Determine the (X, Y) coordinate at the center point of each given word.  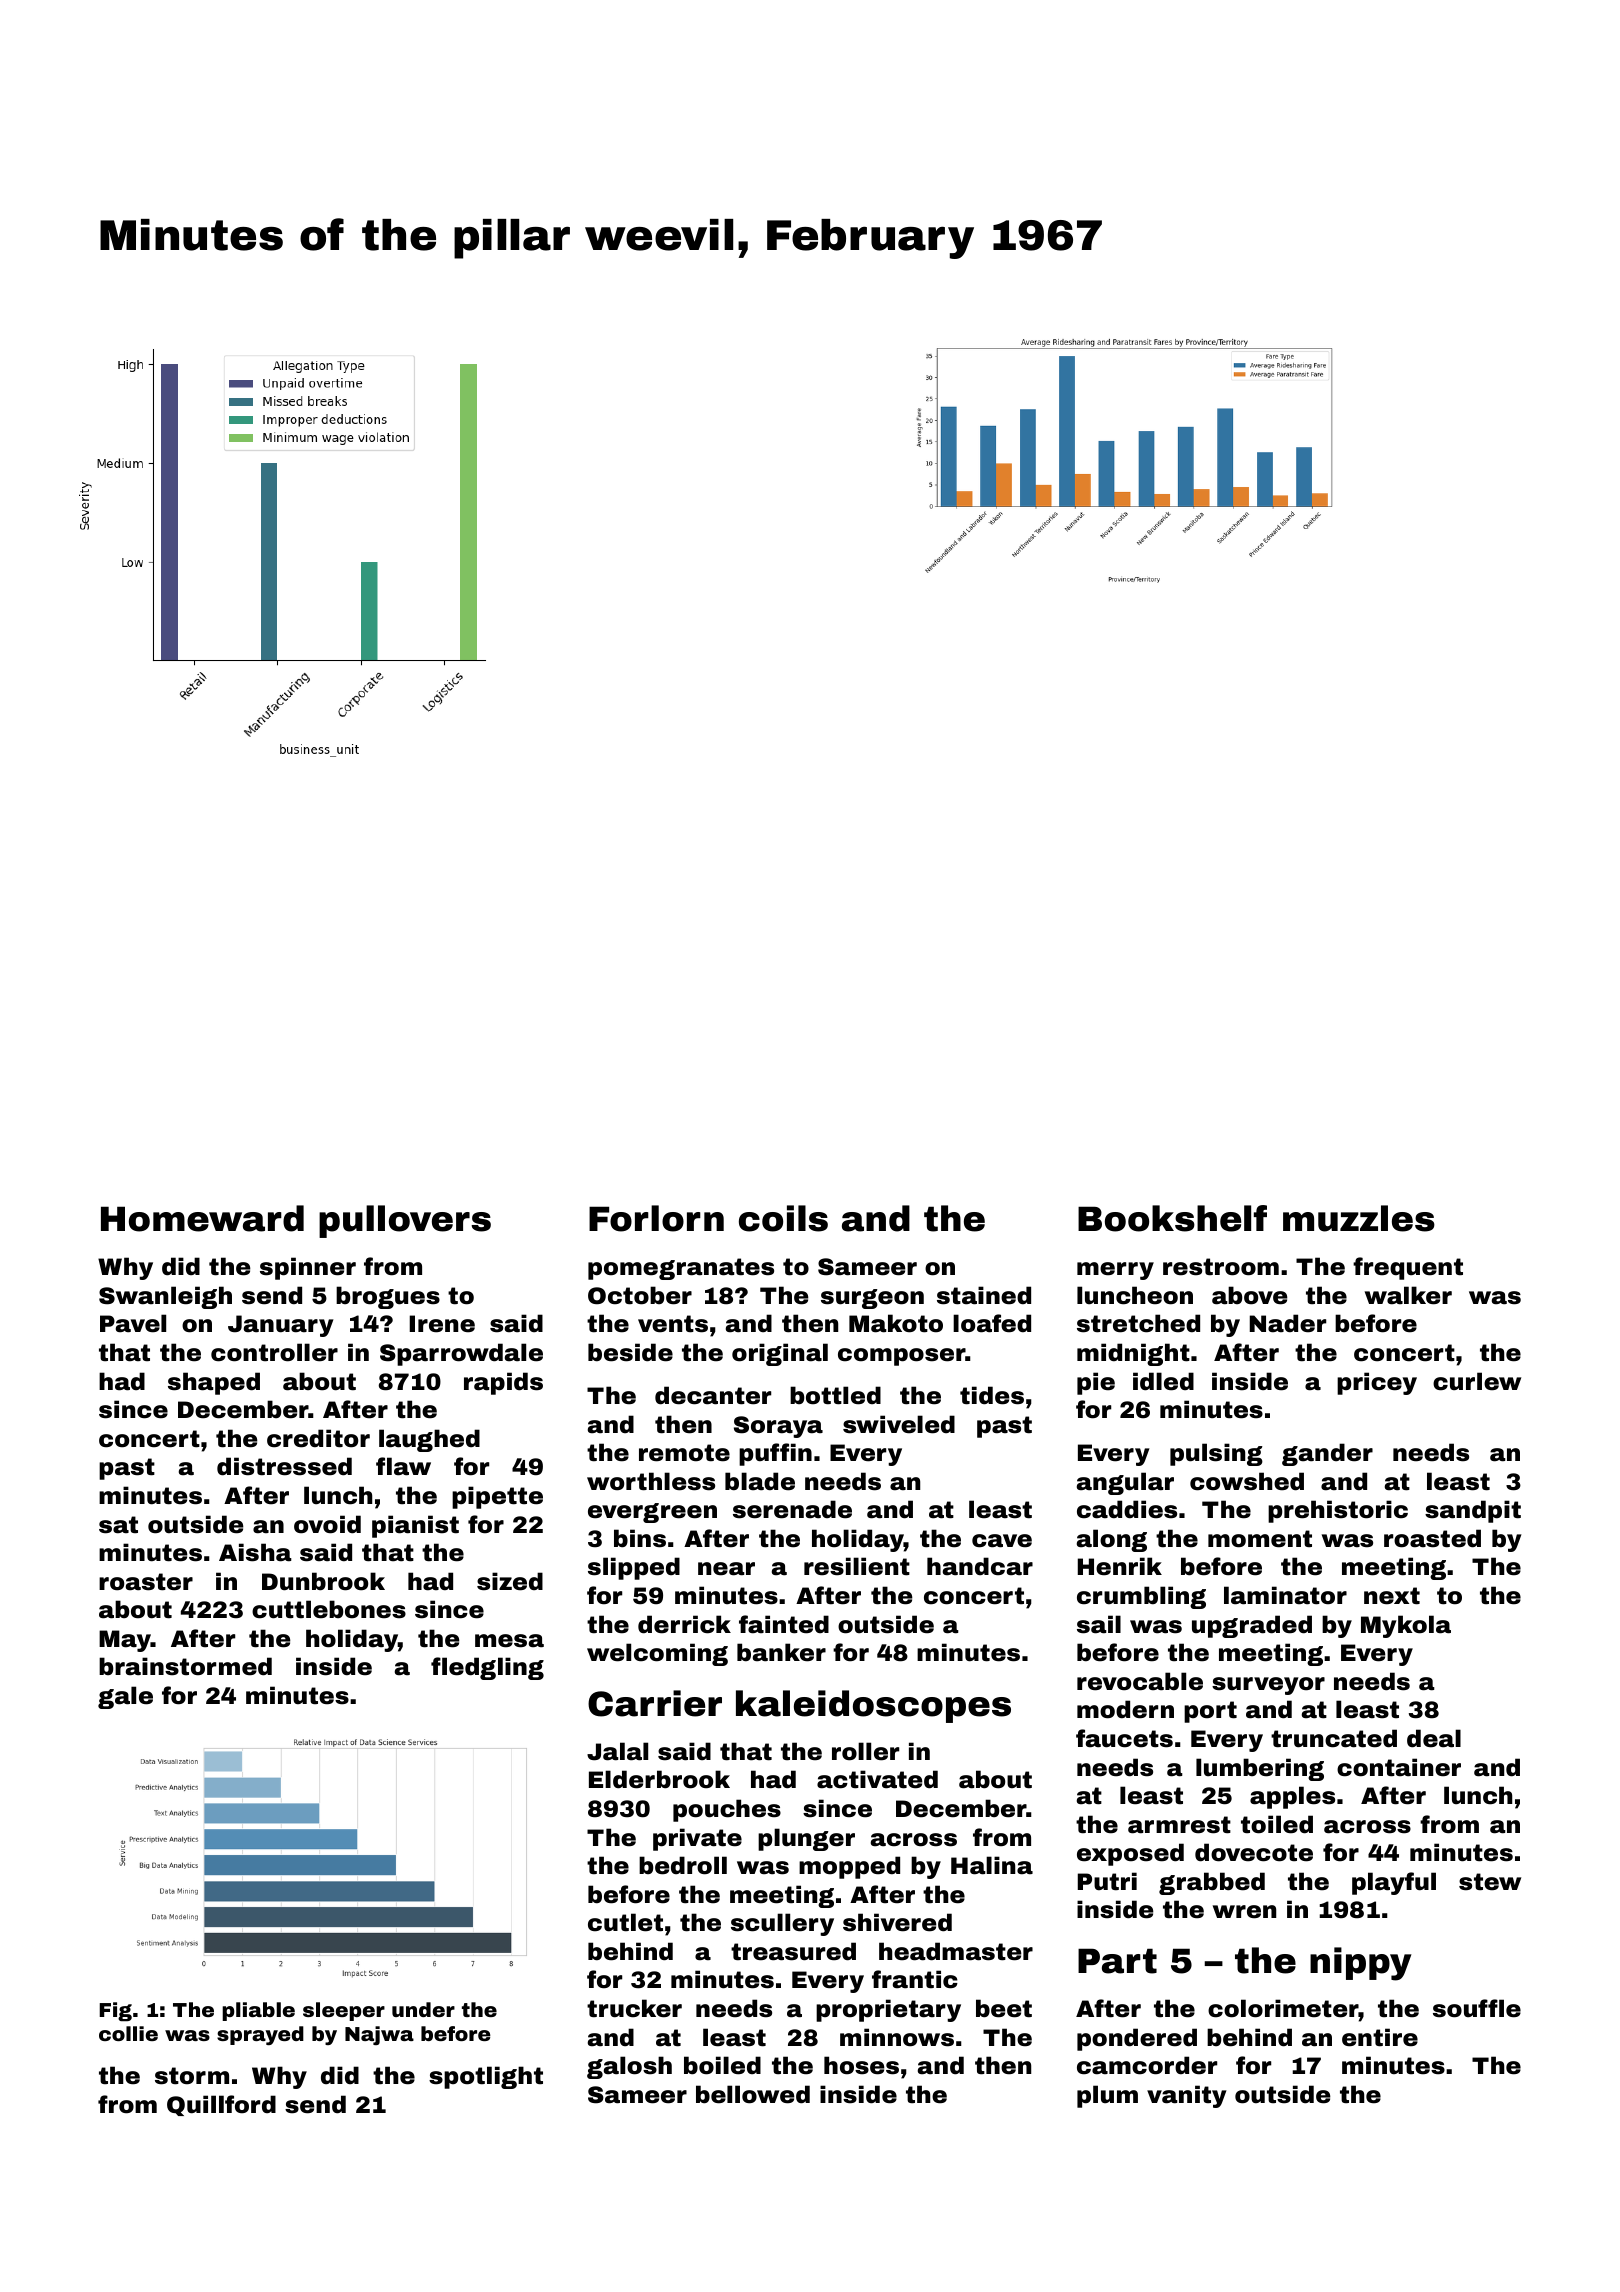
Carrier (655, 1703)
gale (125, 1697)
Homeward (202, 1218)
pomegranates (681, 1269)
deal (1434, 1738)
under (423, 2009)
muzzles (1359, 1218)
